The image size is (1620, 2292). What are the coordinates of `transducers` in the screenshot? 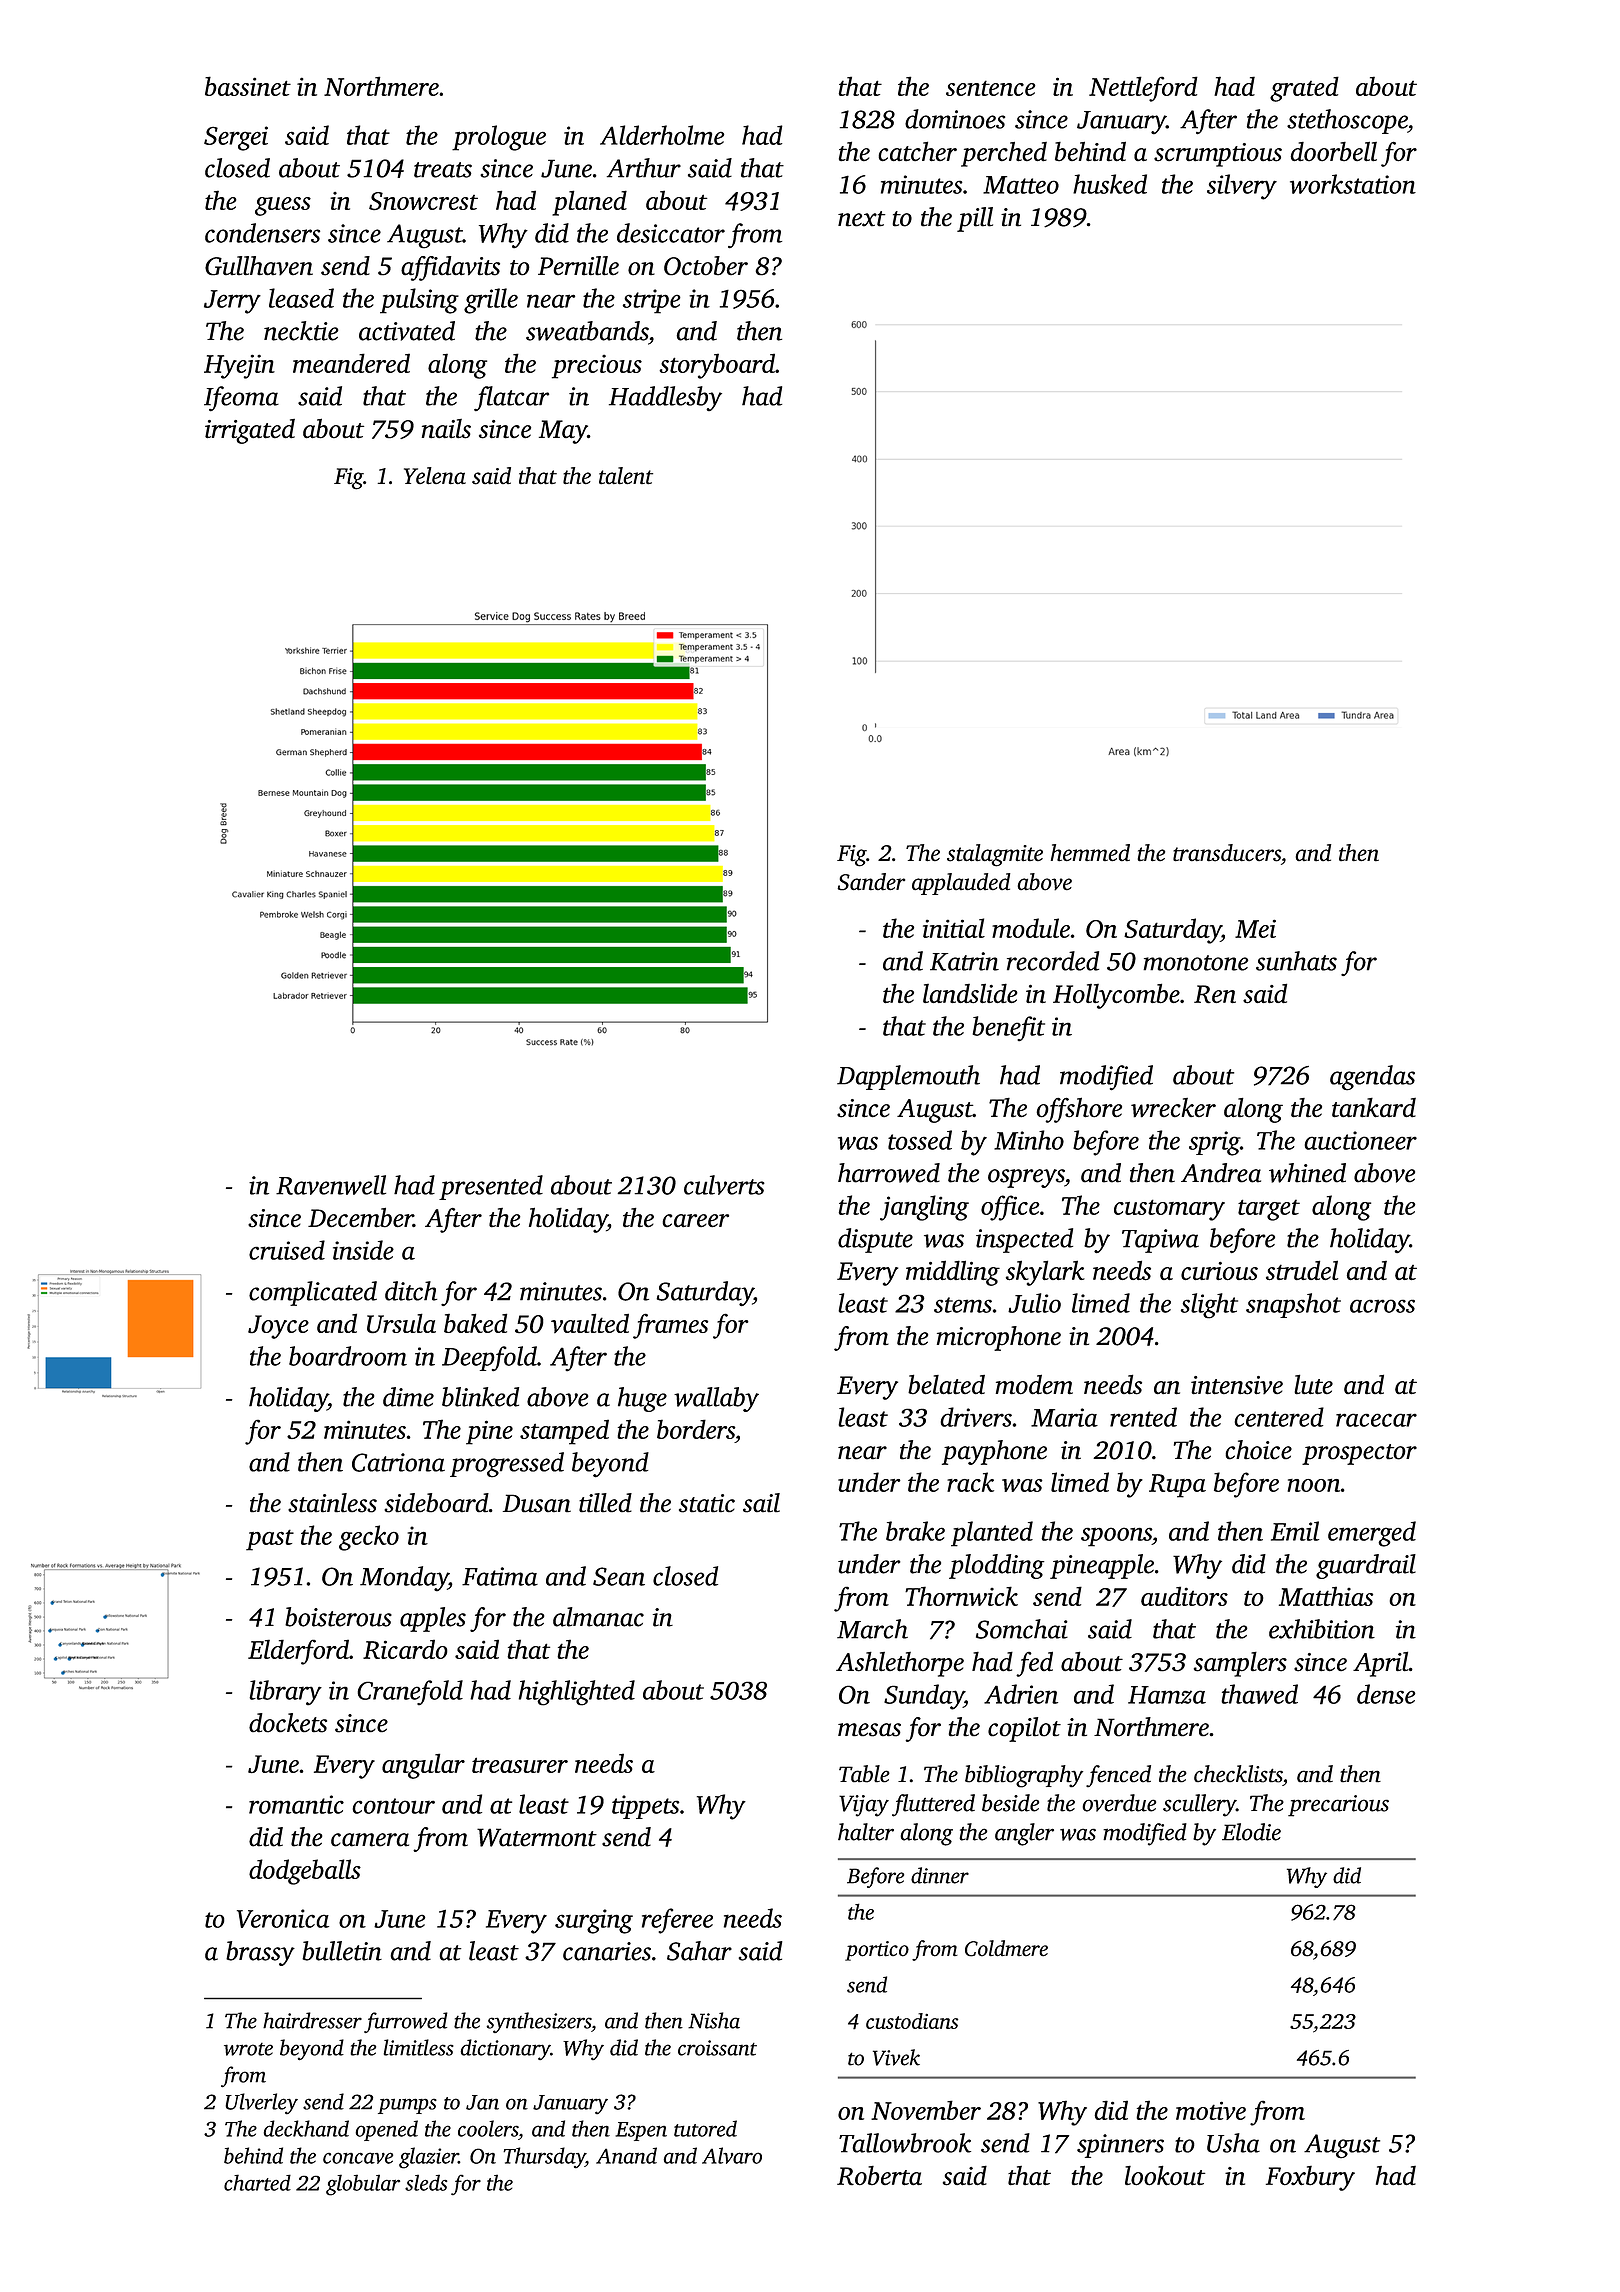 It's located at (1227, 853).
